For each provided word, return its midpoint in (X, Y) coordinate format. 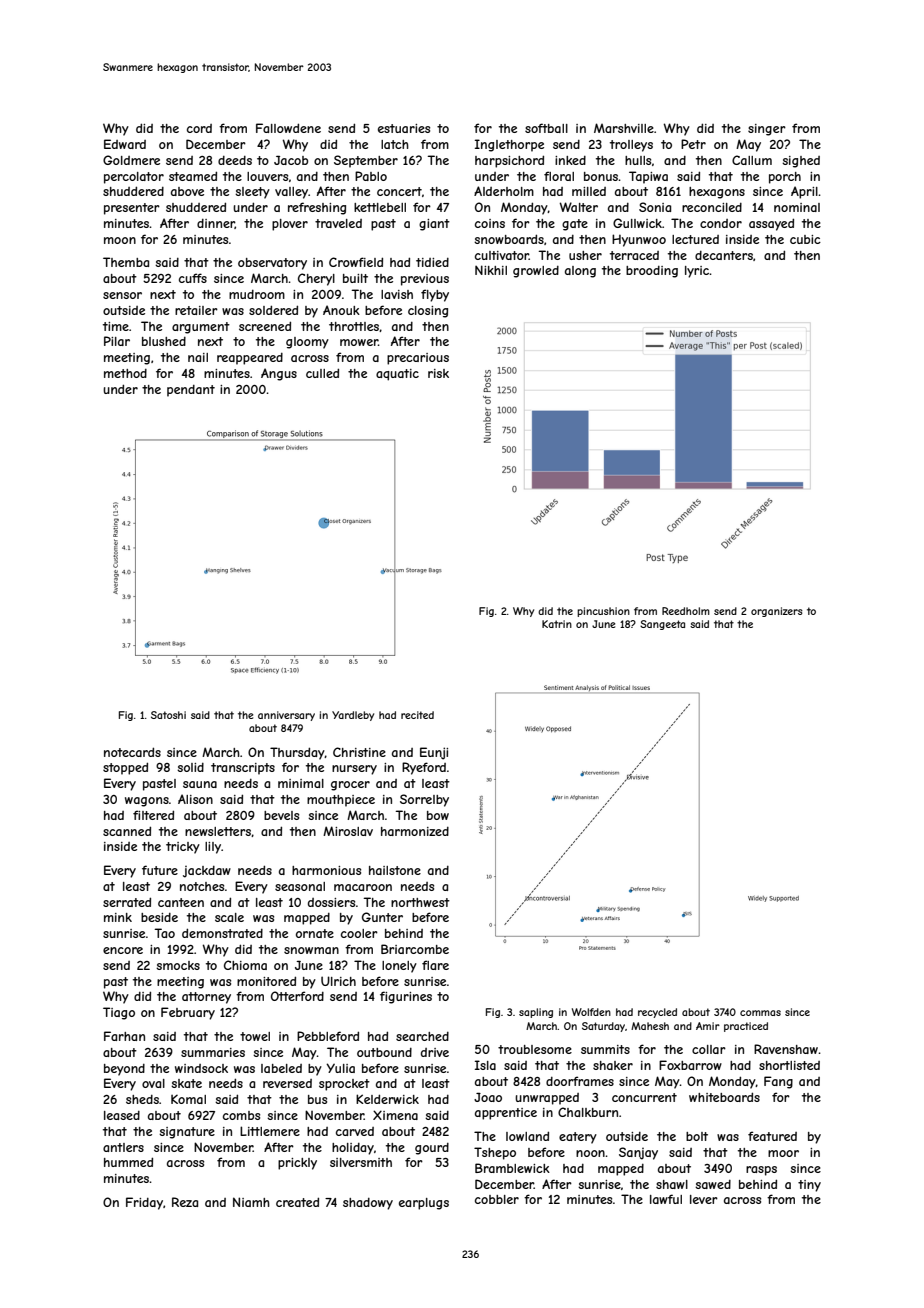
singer (767, 130)
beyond (124, 1070)
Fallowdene (288, 128)
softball (546, 128)
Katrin (557, 624)
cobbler (497, 1199)
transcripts (243, 769)
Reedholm (686, 611)
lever (704, 1199)
